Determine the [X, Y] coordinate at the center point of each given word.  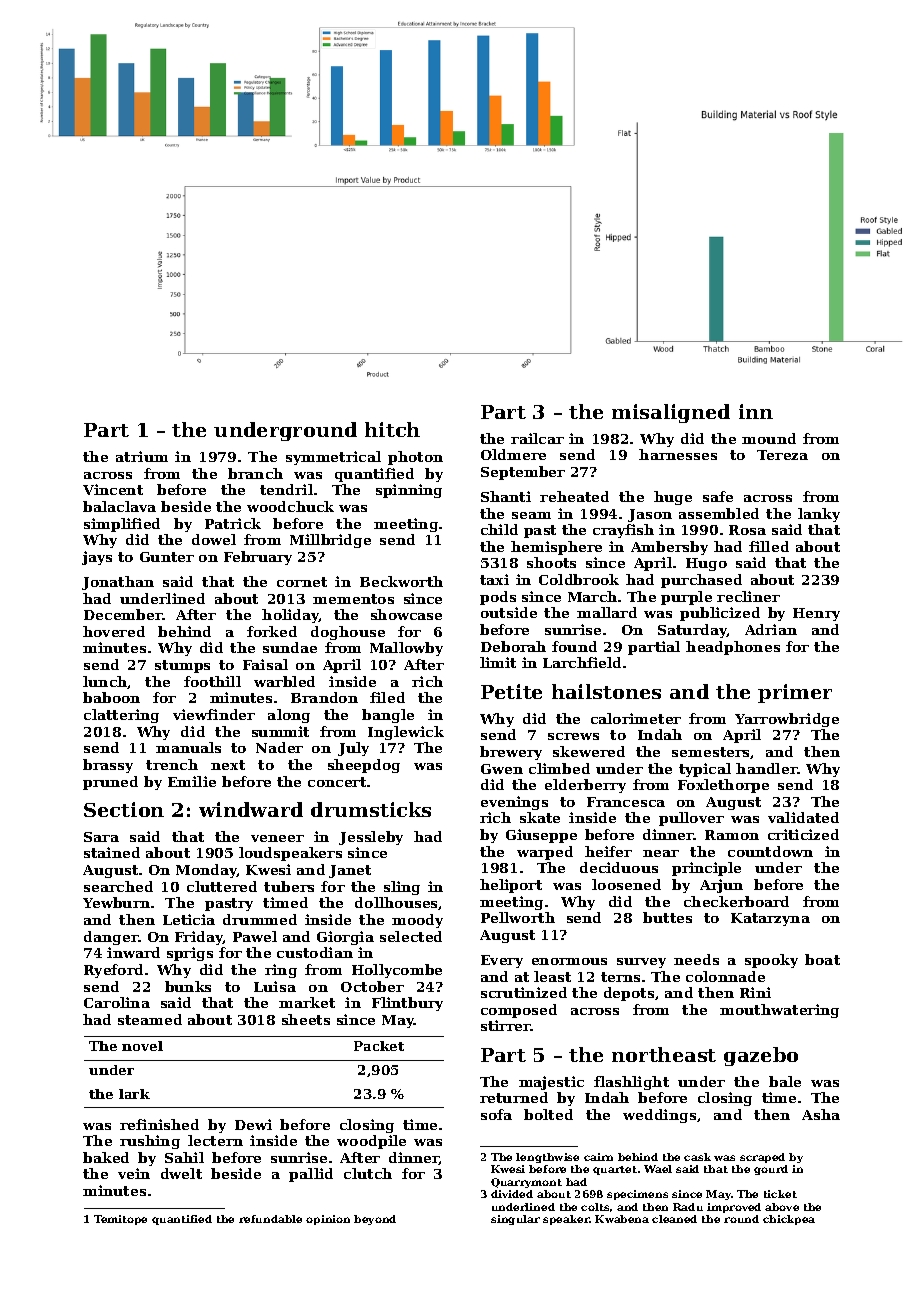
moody [417, 921]
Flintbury [407, 1004]
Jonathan [118, 583]
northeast [664, 1054]
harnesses [678, 454]
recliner [748, 596]
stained [112, 852]
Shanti [506, 496]
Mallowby [406, 649]
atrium [142, 456]
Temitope [120, 1220]
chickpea [789, 1220]
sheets [306, 1019]
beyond [375, 1220]
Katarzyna [770, 919]
